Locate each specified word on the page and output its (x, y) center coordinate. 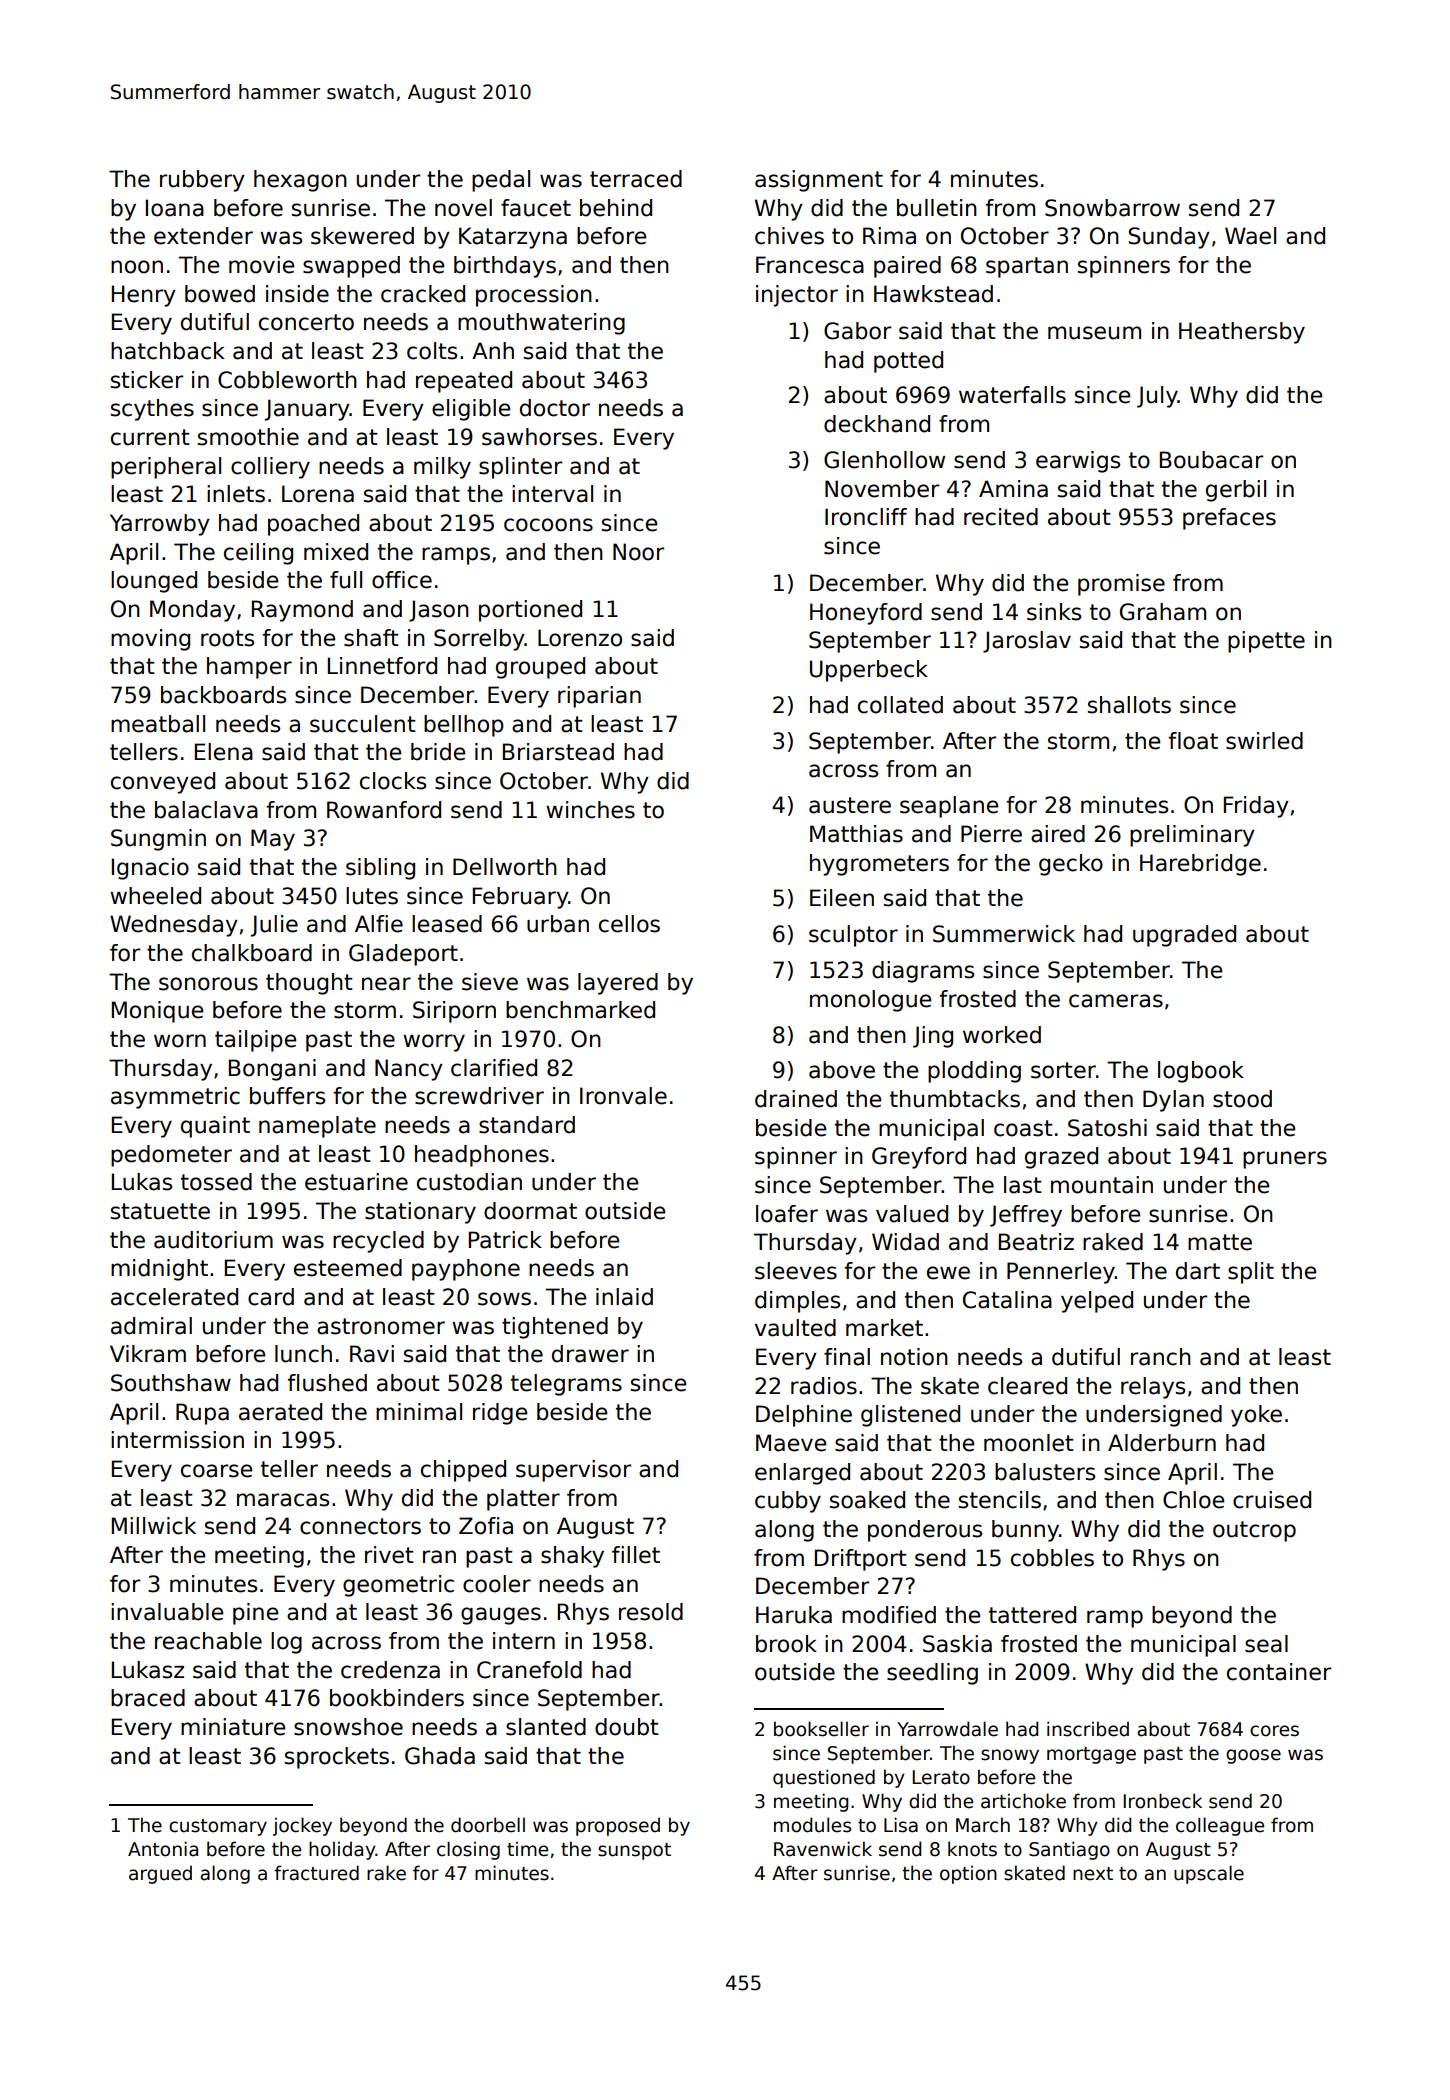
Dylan (1173, 1101)
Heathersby (1242, 333)
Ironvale (623, 1096)
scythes (152, 410)
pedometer (171, 1156)
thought (309, 984)
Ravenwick (823, 1849)
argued (160, 1874)
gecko (1071, 865)
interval (552, 494)
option (968, 1874)
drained (796, 1099)
